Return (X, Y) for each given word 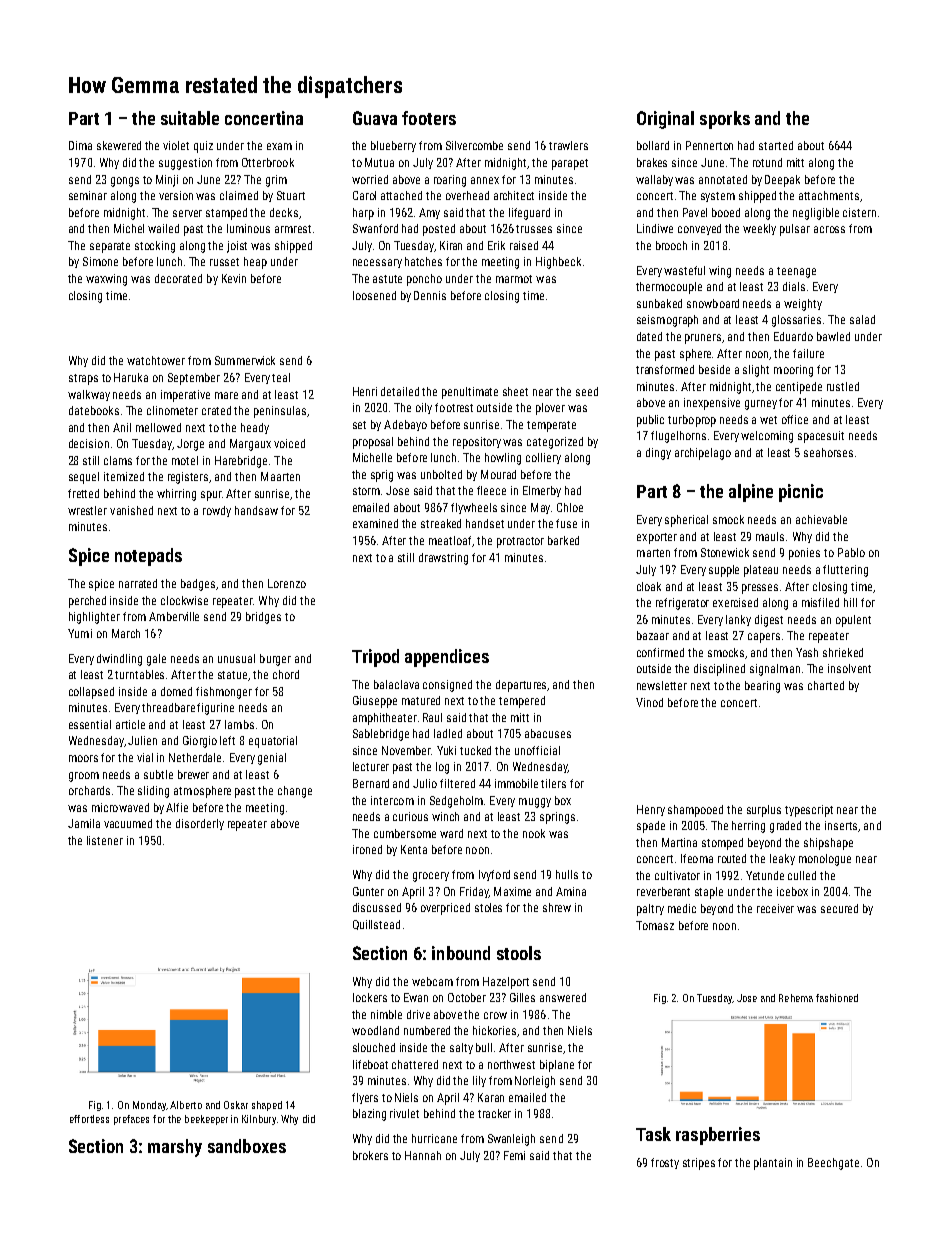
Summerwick (245, 360)
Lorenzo (287, 583)
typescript (809, 811)
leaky (782, 859)
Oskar (236, 1105)
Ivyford (494, 875)
